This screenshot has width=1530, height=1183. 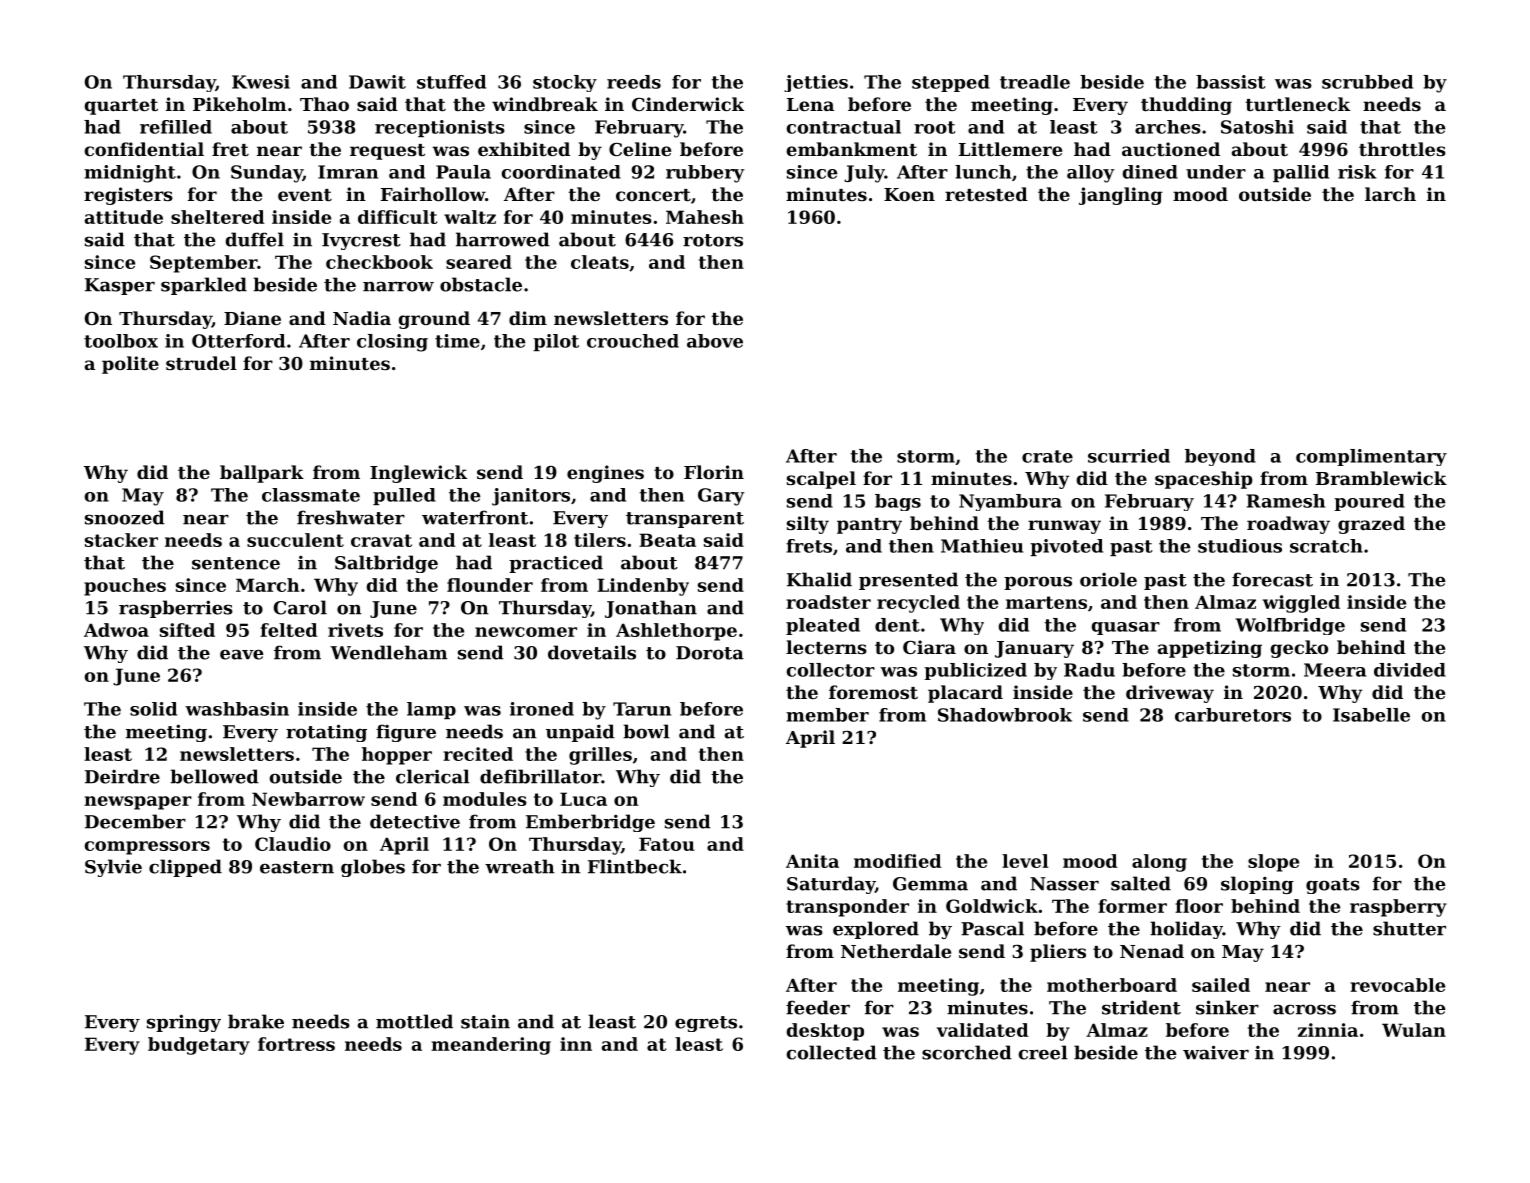 I want to click on member, so click(x=827, y=715).
